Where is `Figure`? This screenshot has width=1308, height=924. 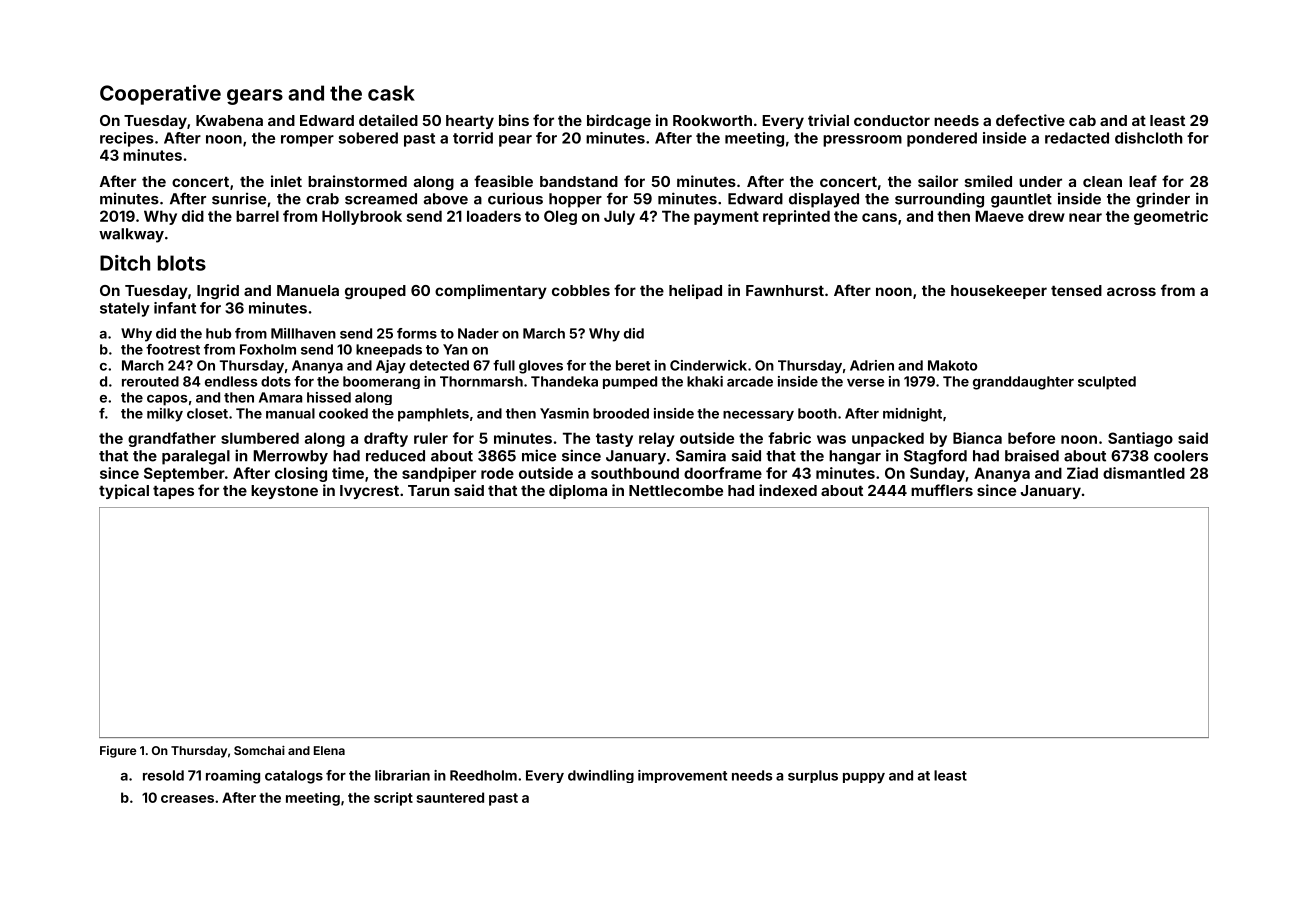
Figure is located at coordinates (118, 752).
